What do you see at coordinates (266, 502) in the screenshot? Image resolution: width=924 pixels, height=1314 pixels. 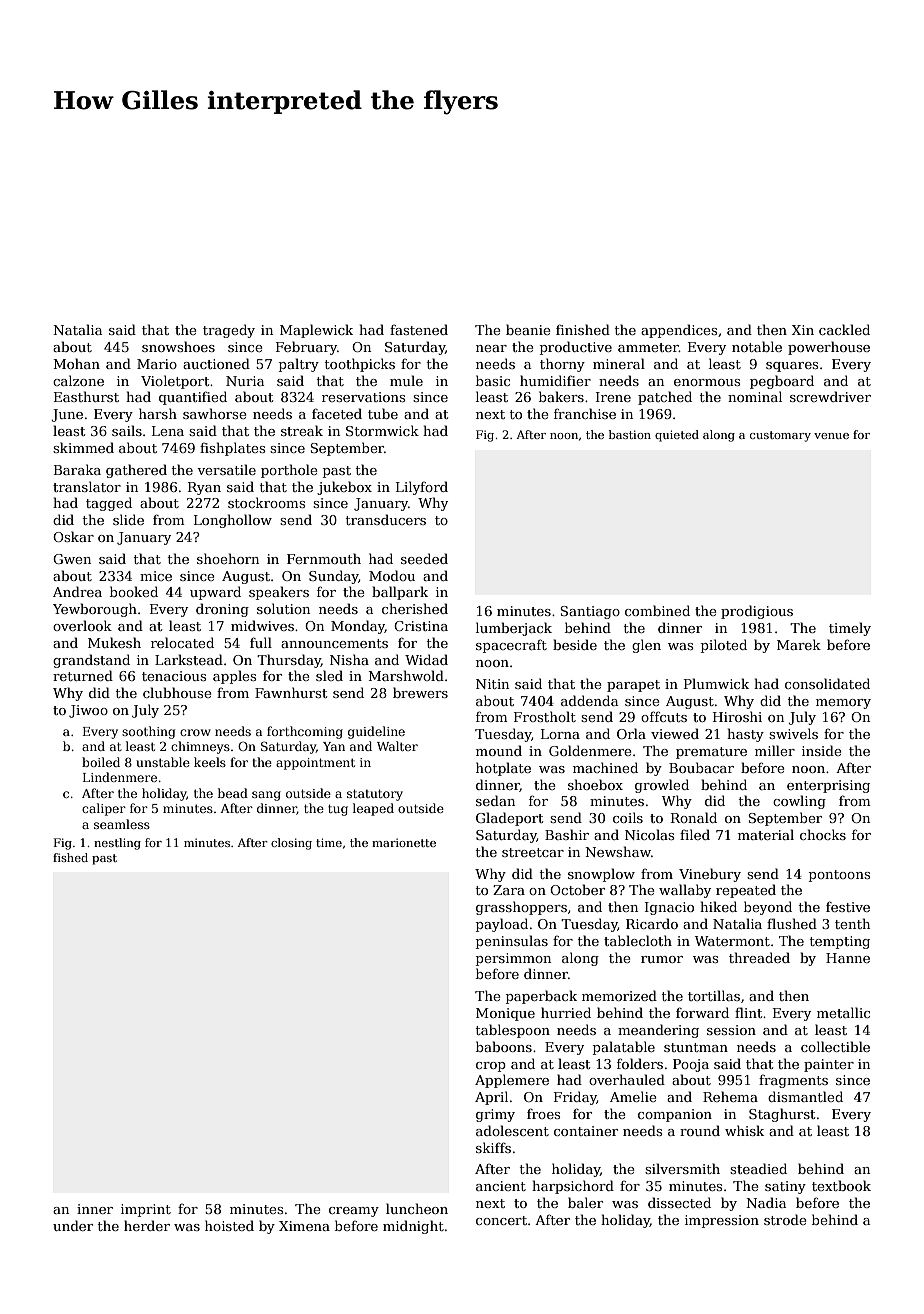 I see `stockrooms` at bounding box center [266, 502].
